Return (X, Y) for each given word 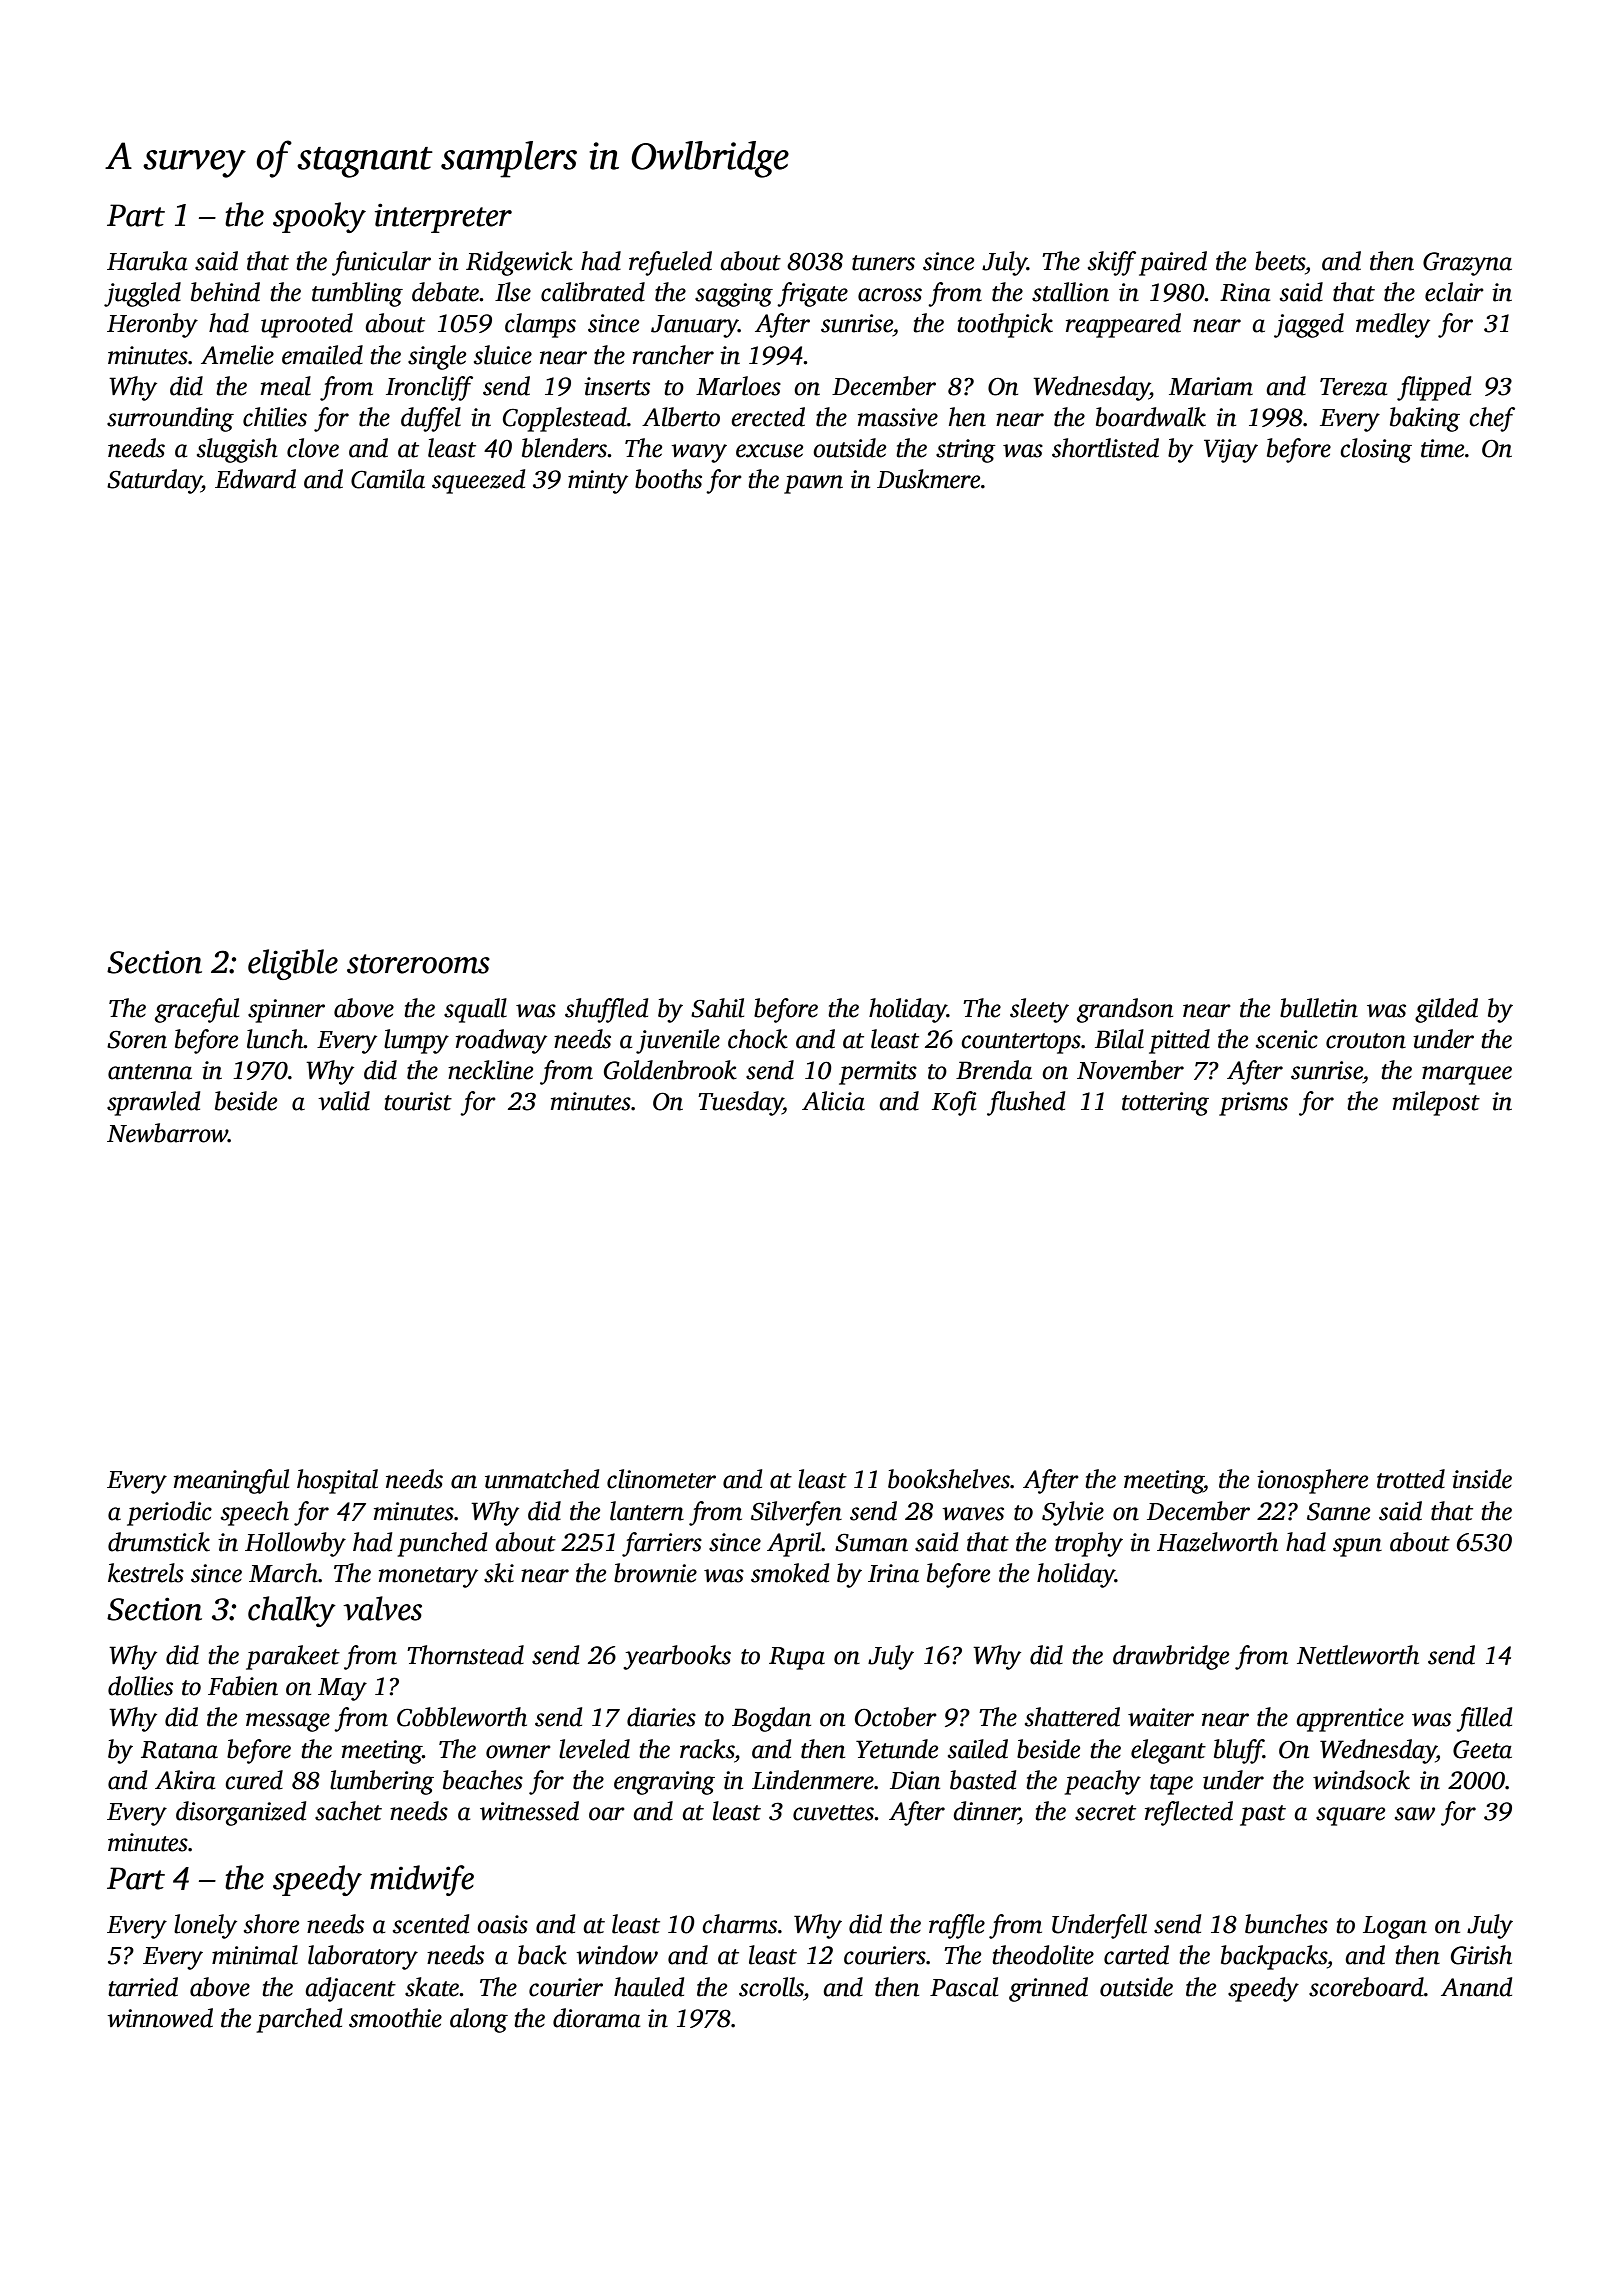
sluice (503, 355)
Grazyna (1467, 264)
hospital (337, 1481)
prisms (1253, 1104)
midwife (422, 1880)
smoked (790, 1573)
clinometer (661, 1479)
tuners (883, 263)
